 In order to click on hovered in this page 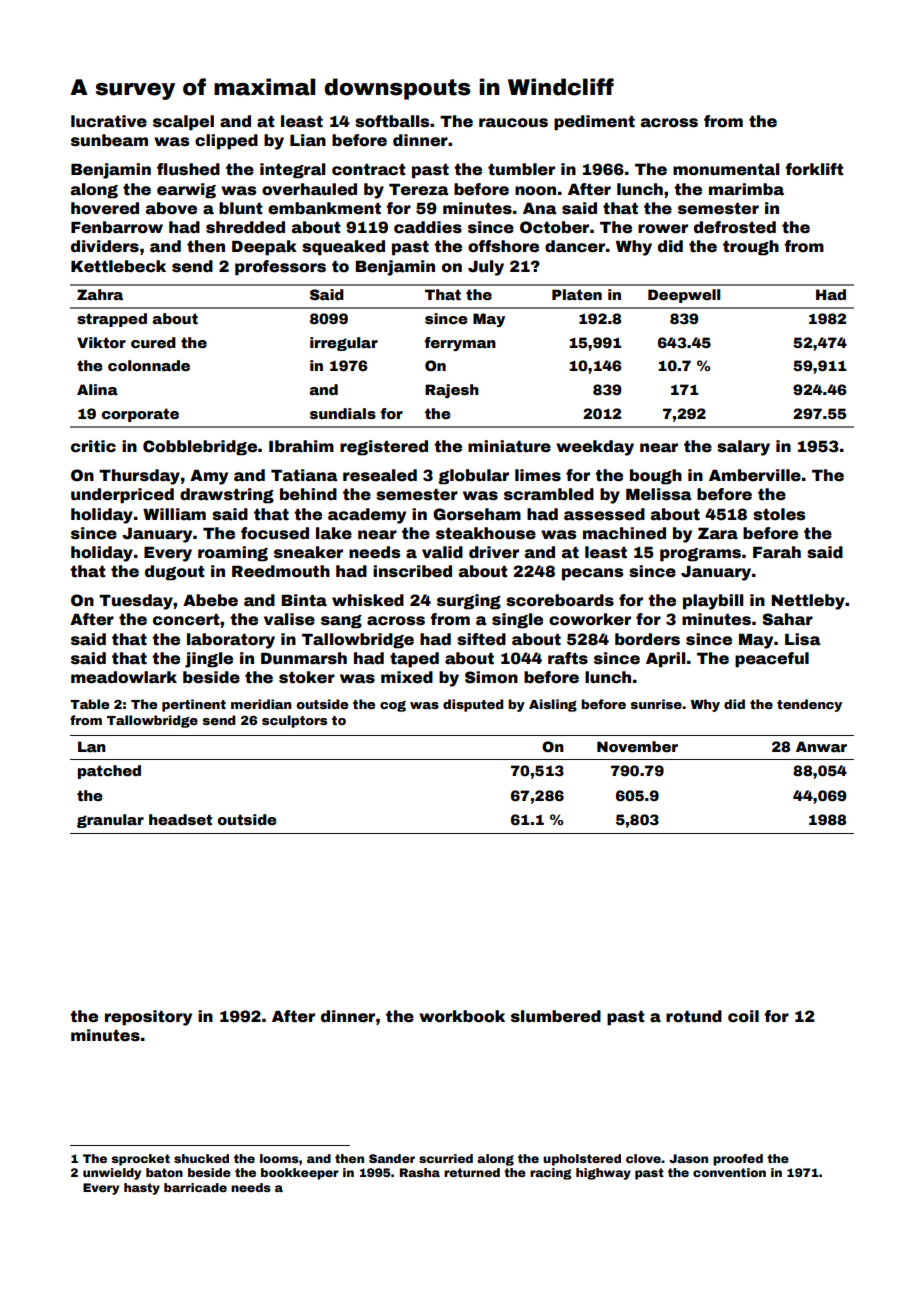, I will do `click(105, 208)`.
